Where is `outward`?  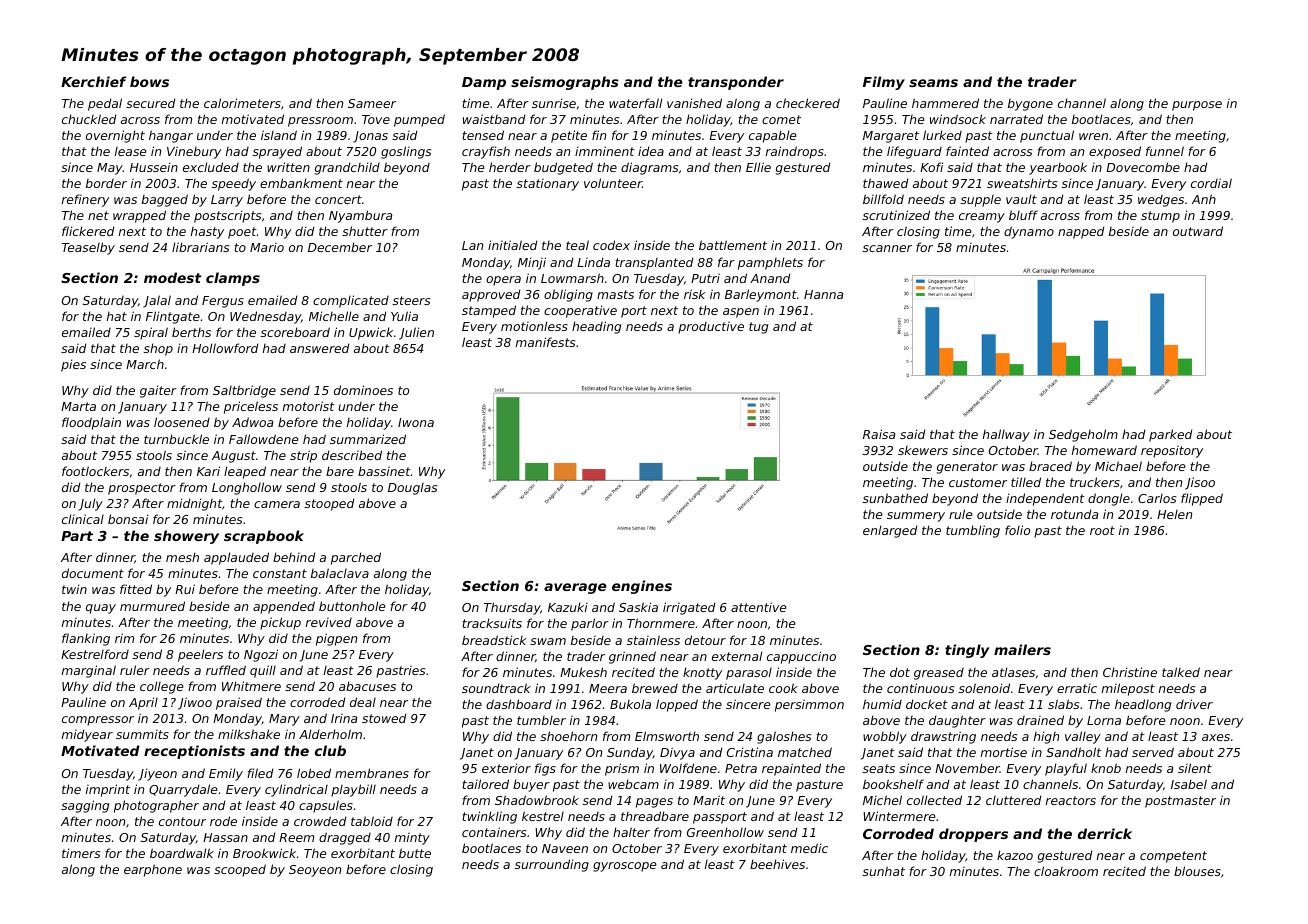 outward is located at coordinates (1198, 231).
